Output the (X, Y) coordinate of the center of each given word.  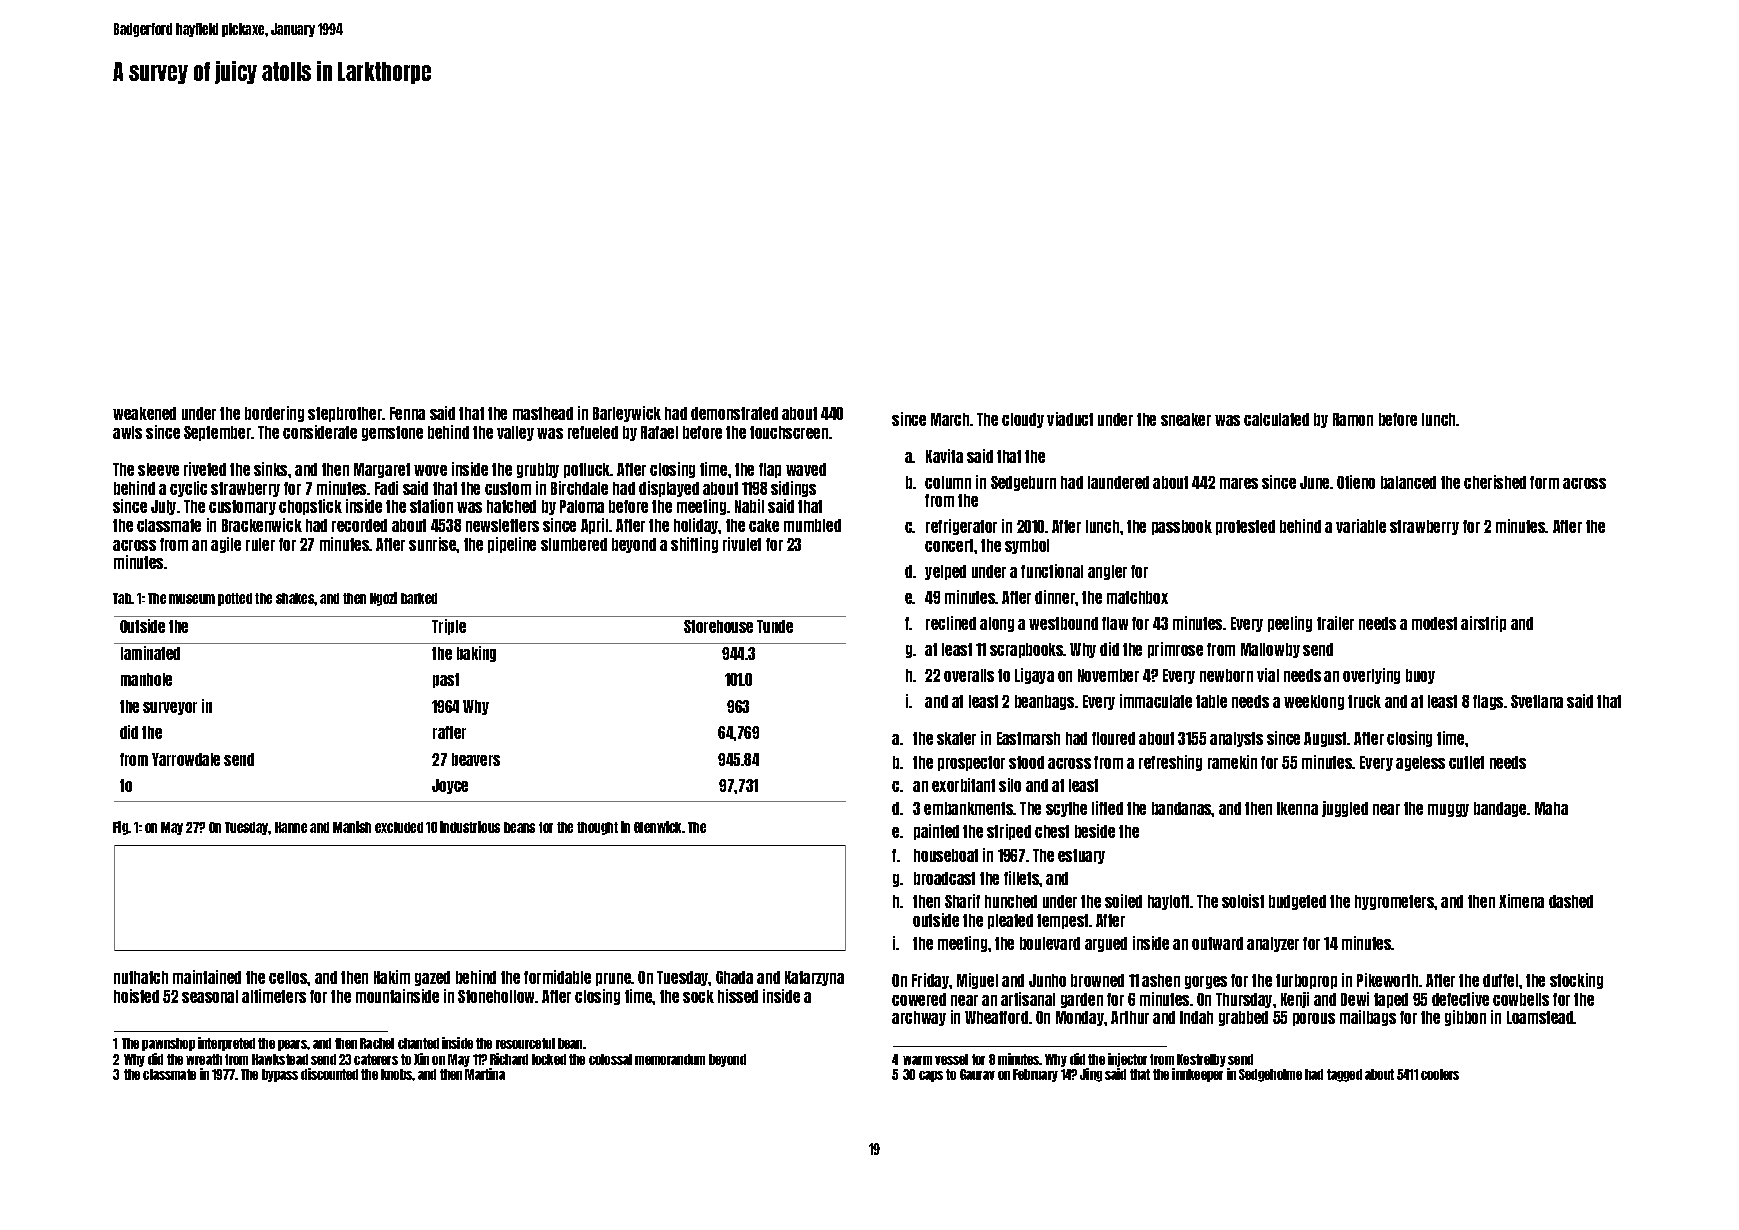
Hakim (392, 977)
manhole (146, 679)
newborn (1226, 675)
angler (1107, 572)
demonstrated (734, 413)
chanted (418, 1043)
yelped (945, 572)
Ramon (1353, 419)
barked (419, 598)
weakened (144, 413)
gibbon (1465, 1018)
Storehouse (718, 626)
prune (614, 979)
